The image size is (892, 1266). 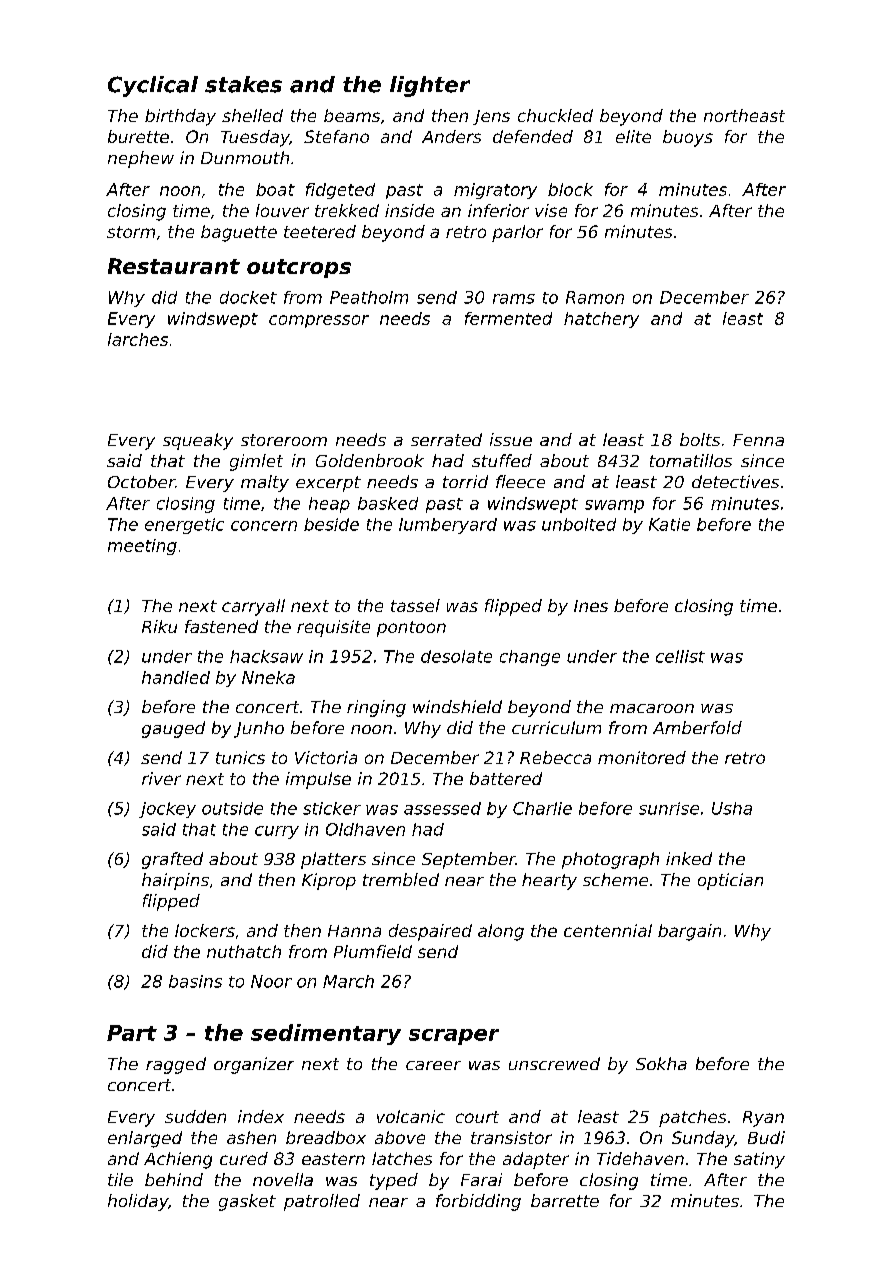 What do you see at coordinates (430, 86) in the screenshot?
I see `lighter` at bounding box center [430, 86].
